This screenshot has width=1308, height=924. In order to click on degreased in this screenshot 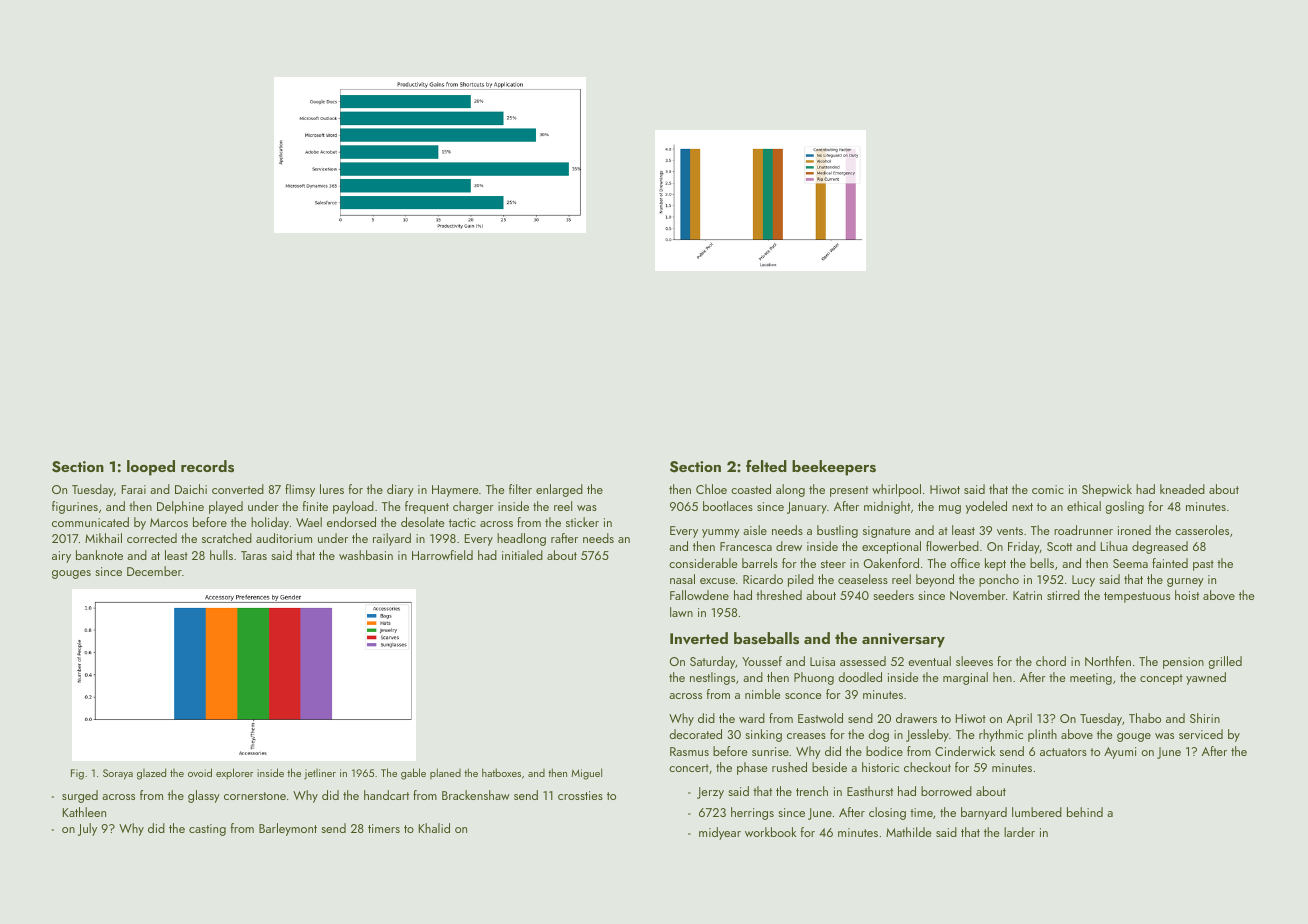, I will do `click(1160, 547)`.
